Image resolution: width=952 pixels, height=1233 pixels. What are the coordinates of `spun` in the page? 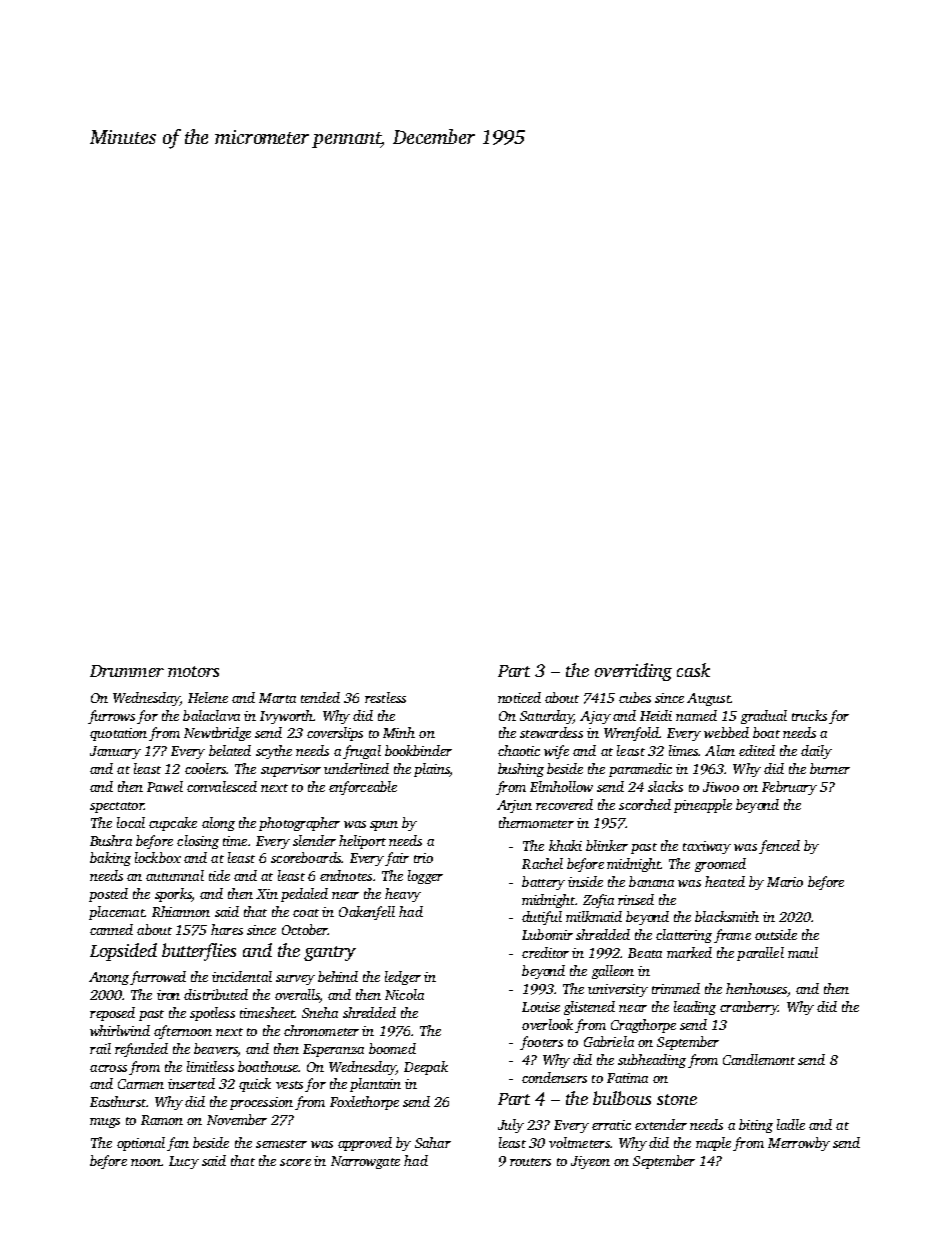 It's located at (384, 826).
